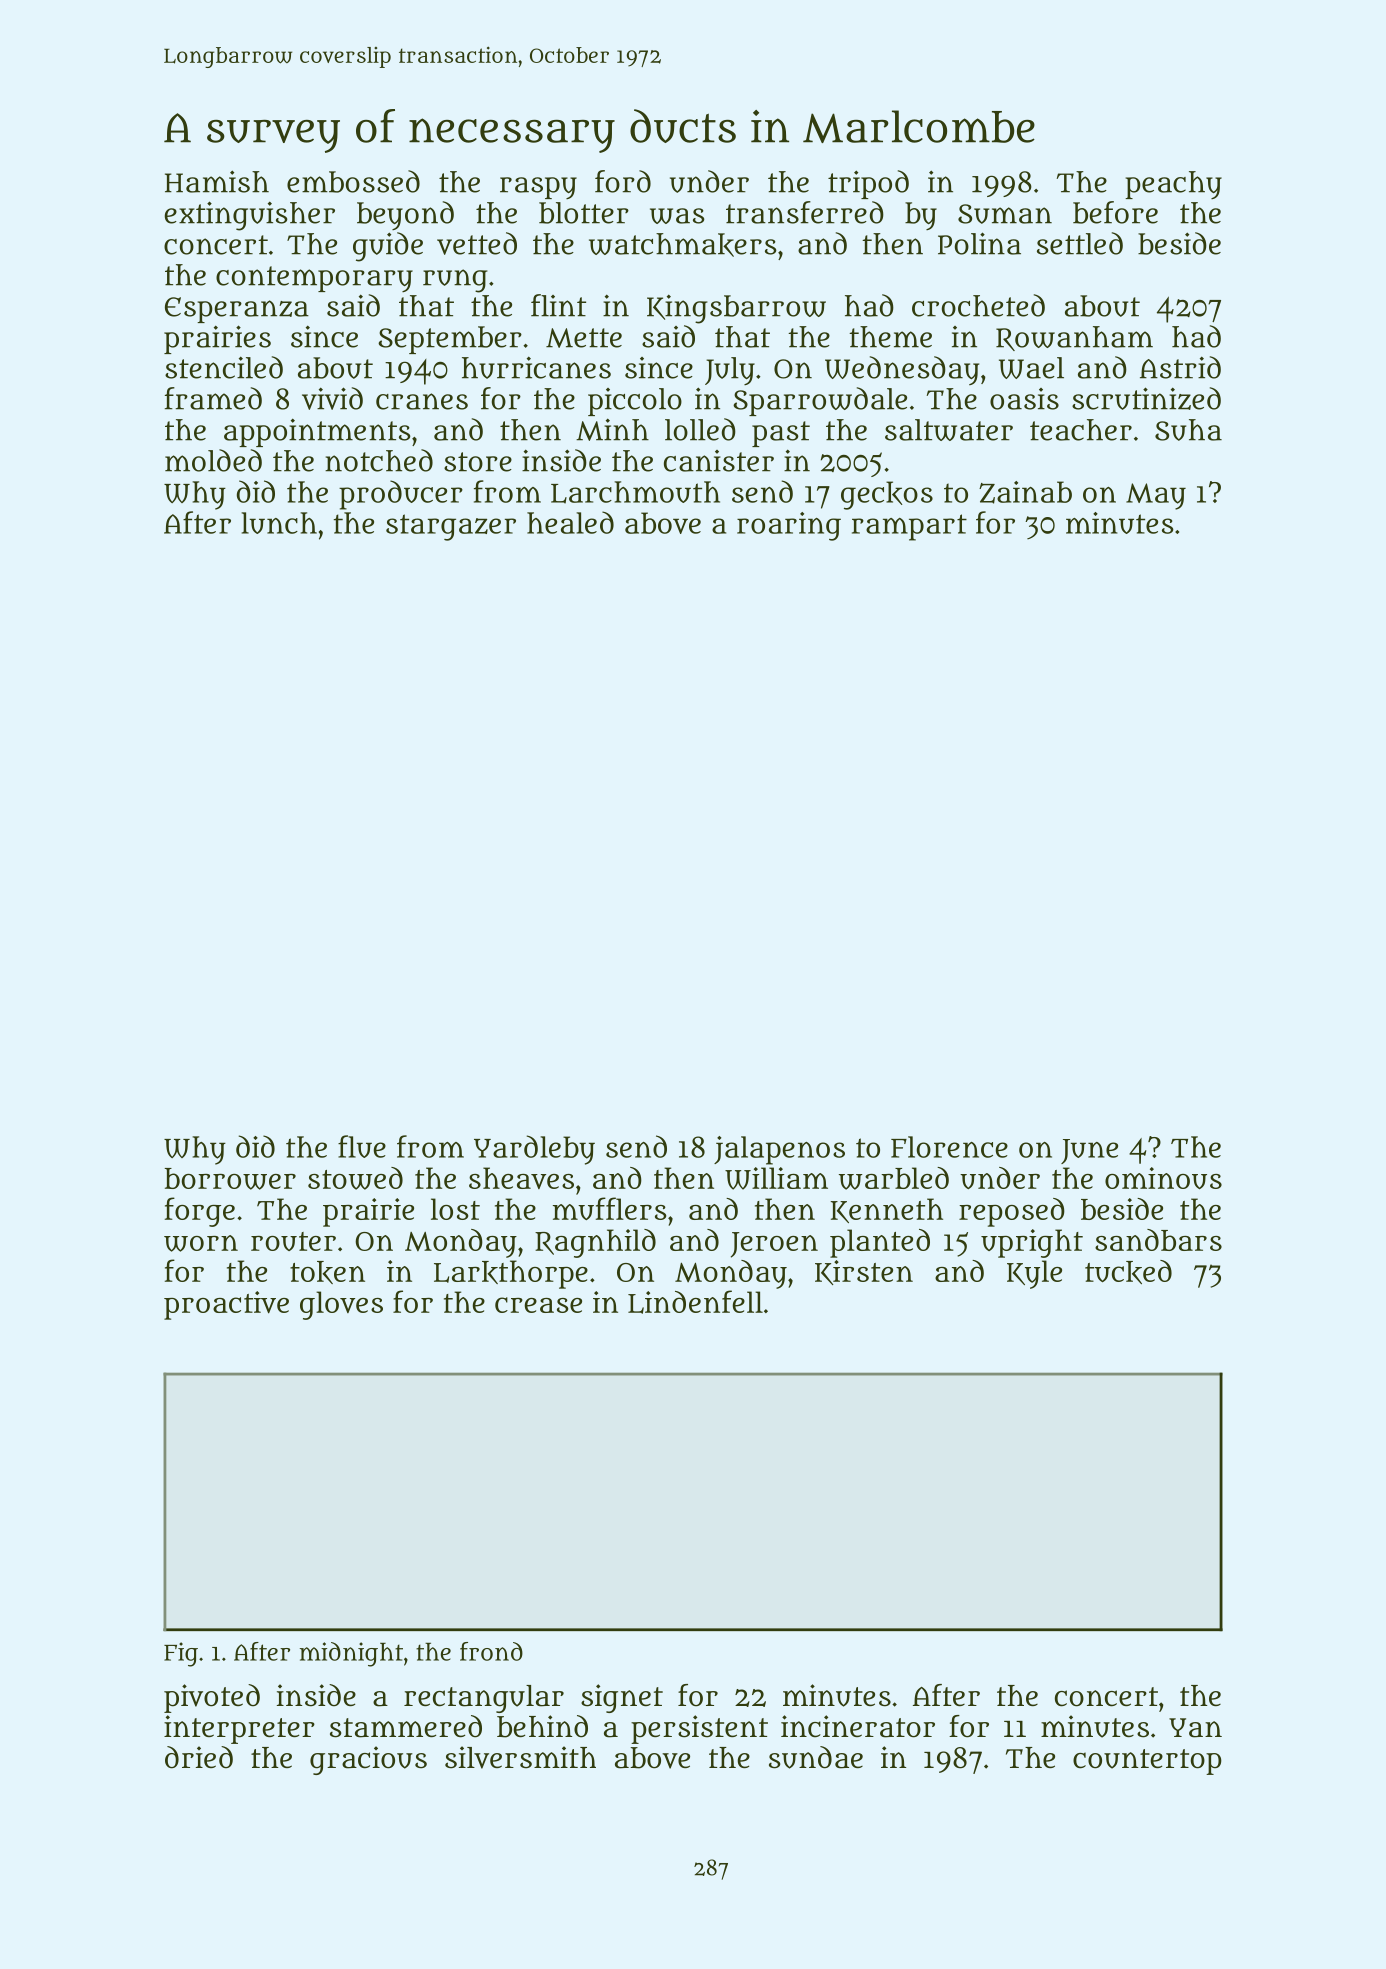 The width and height of the screenshot is (1386, 1969). Describe the element at coordinates (279, 523) in the screenshot. I see `lunch` at that location.
